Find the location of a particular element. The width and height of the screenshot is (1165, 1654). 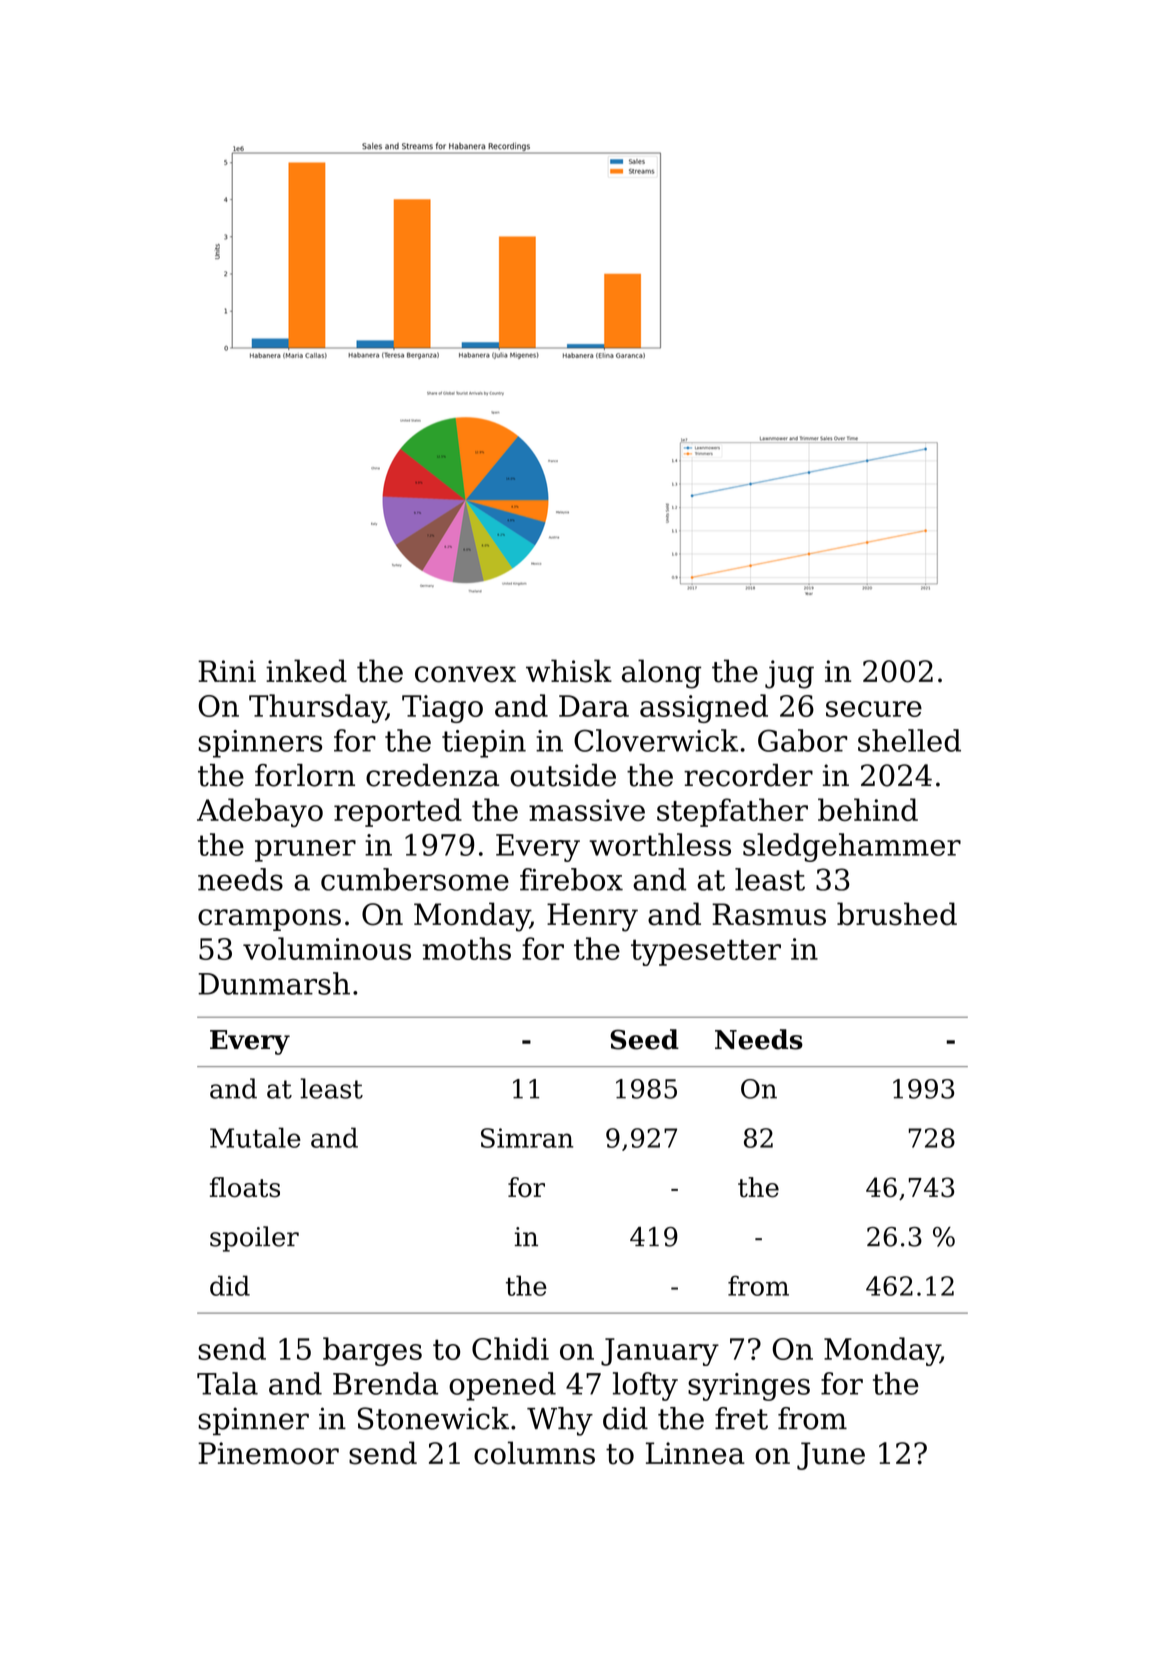

jug is located at coordinates (789, 674).
